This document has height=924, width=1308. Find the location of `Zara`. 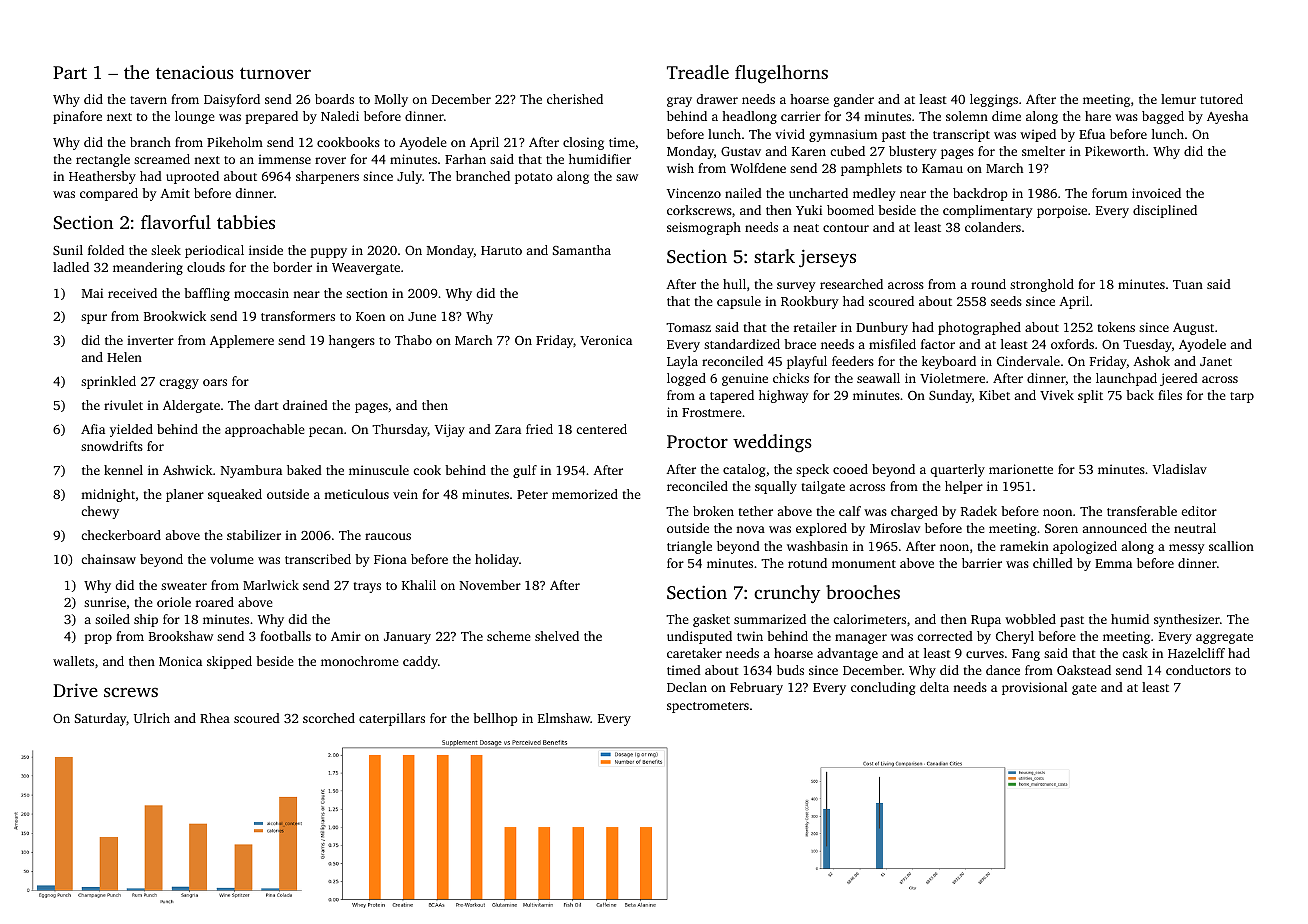

Zara is located at coordinates (508, 429).
